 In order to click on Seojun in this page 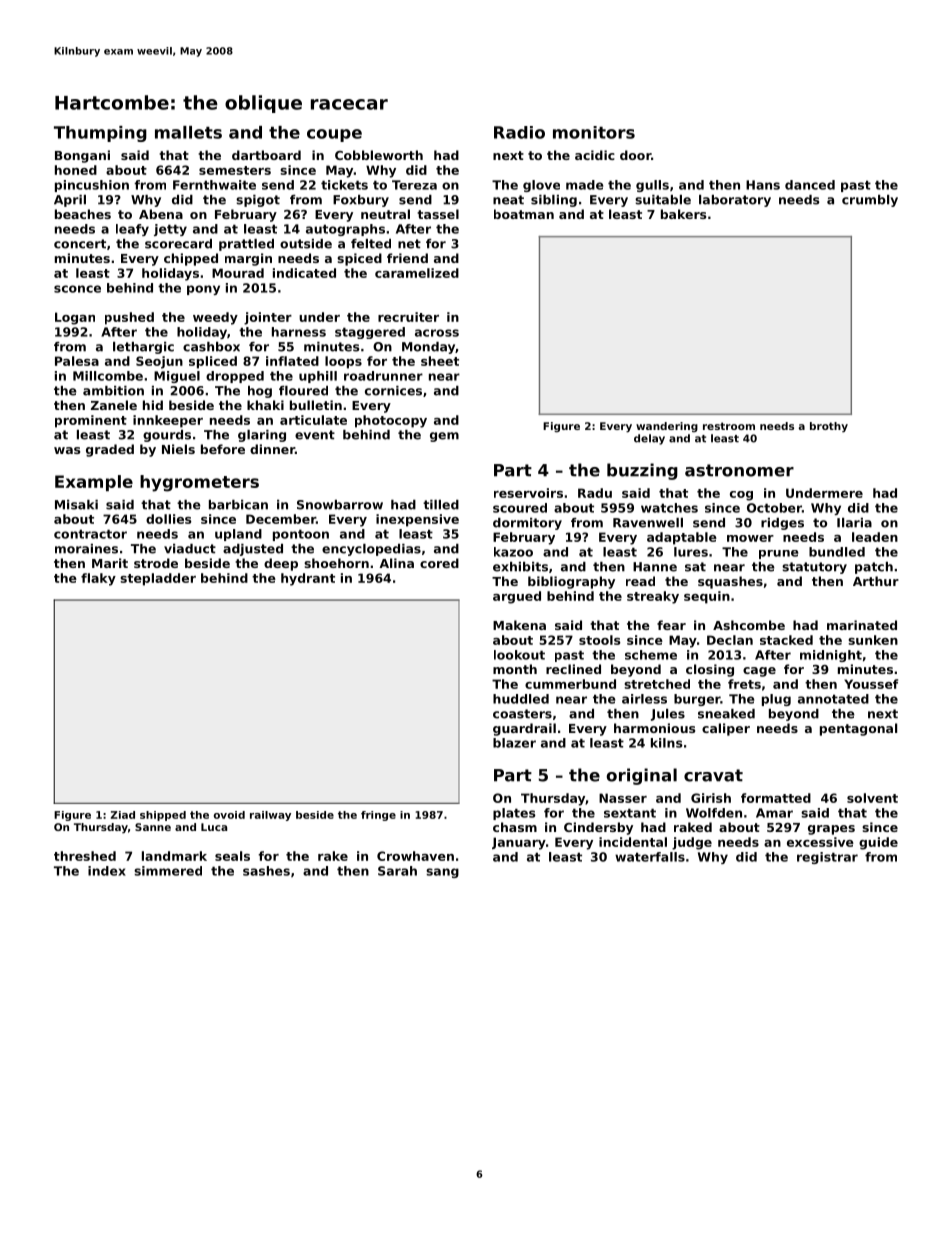, I will do `click(159, 362)`.
